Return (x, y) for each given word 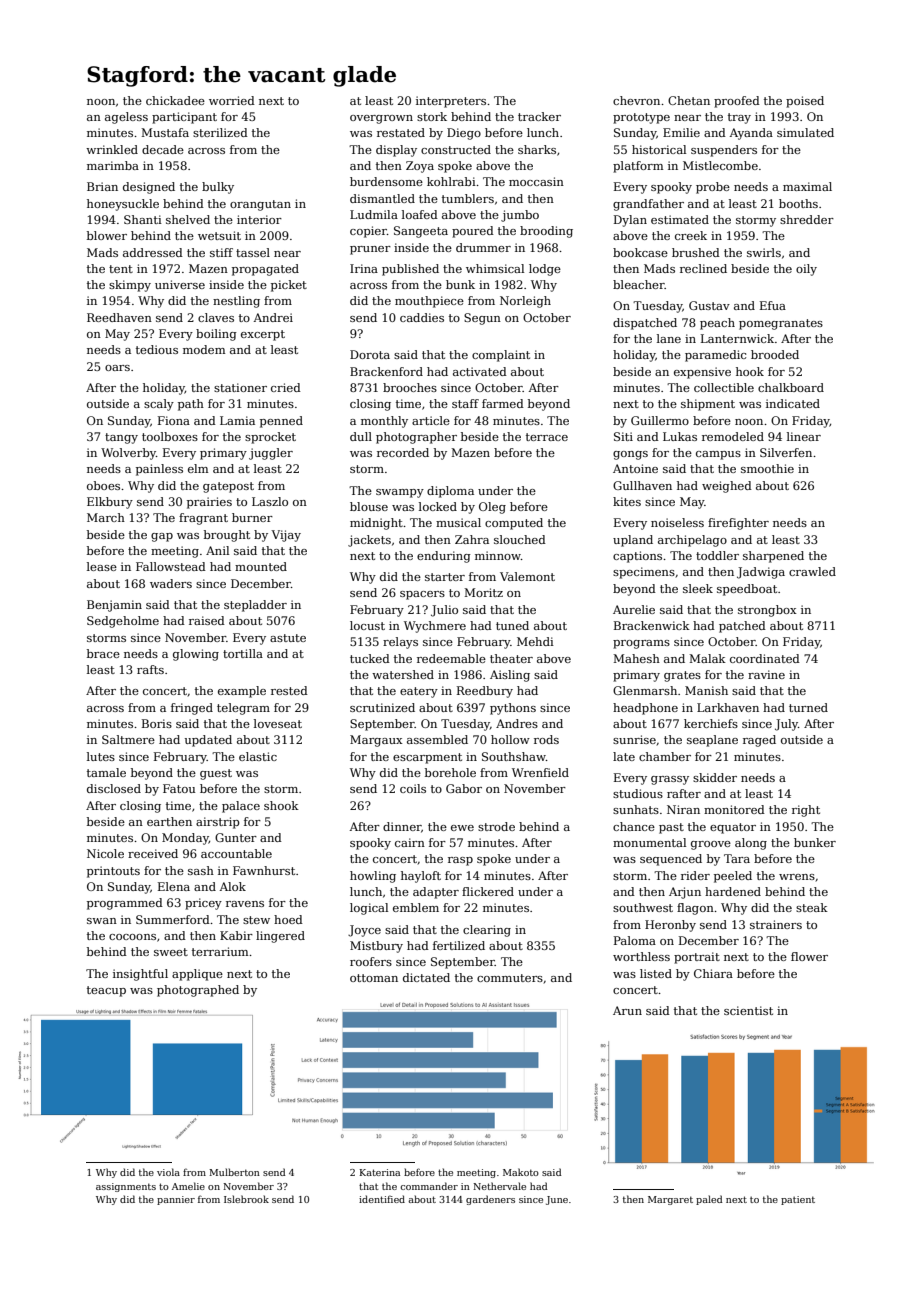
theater (511, 658)
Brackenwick (652, 625)
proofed (737, 102)
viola (168, 1172)
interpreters (451, 102)
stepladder (255, 606)
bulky (218, 188)
